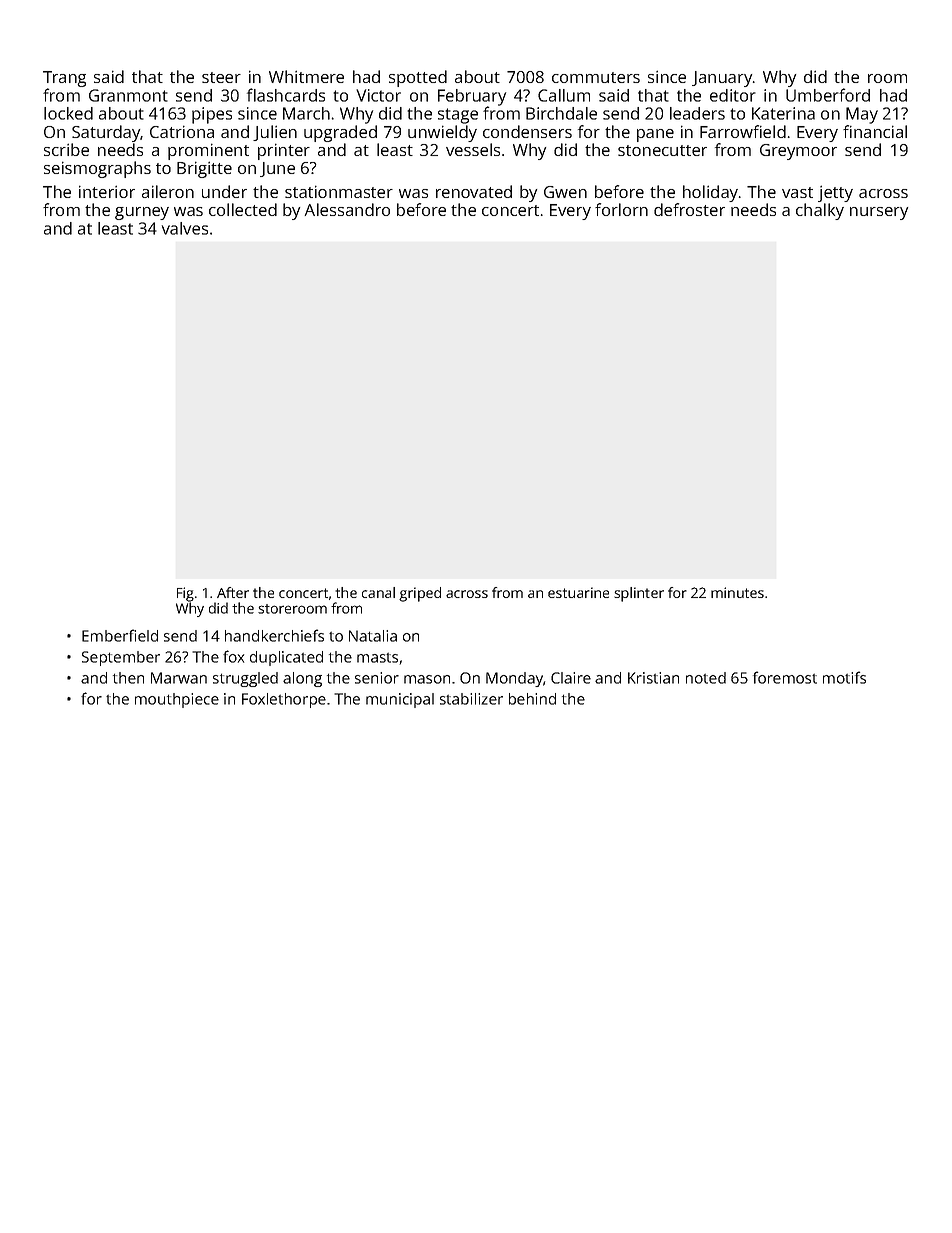 Image resolution: width=952 pixels, height=1233 pixels. Describe the element at coordinates (532, 699) in the screenshot. I see `behind` at that location.
